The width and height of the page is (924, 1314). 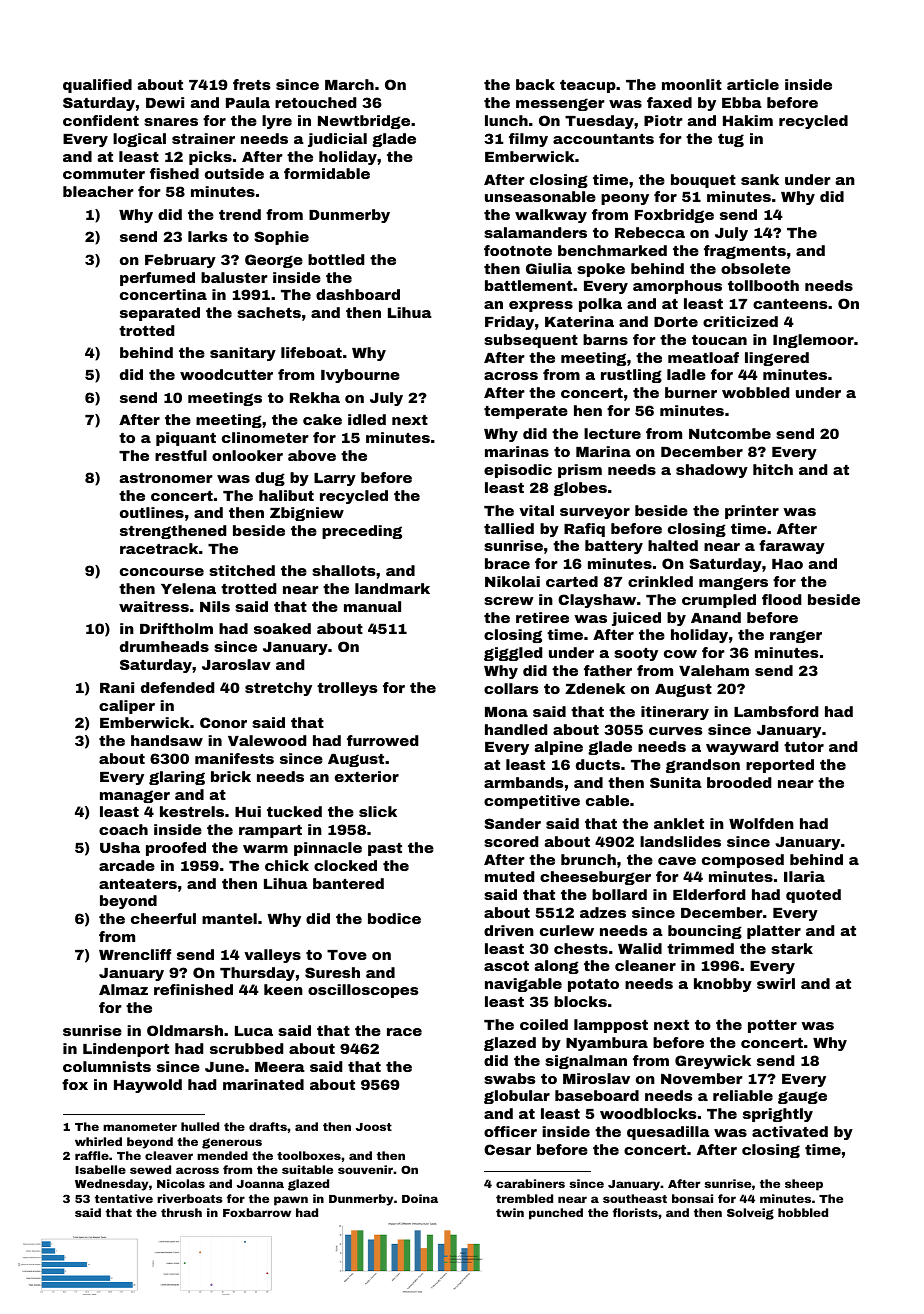 What do you see at coordinates (691, 392) in the page?
I see `burner` at bounding box center [691, 392].
